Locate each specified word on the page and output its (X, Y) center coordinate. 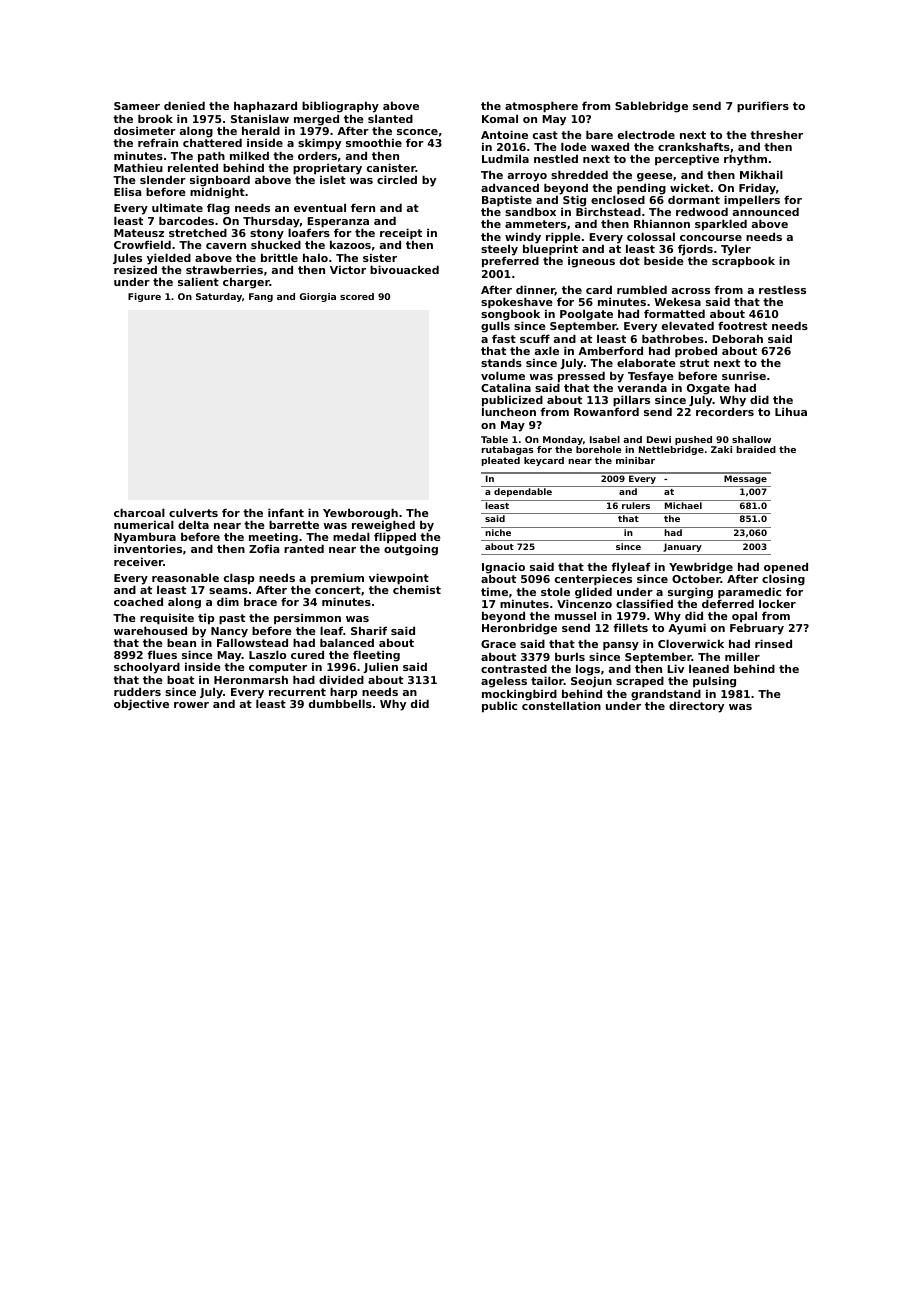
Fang (261, 297)
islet (333, 180)
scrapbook (743, 262)
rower (191, 705)
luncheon (509, 412)
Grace (498, 644)
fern (363, 207)
